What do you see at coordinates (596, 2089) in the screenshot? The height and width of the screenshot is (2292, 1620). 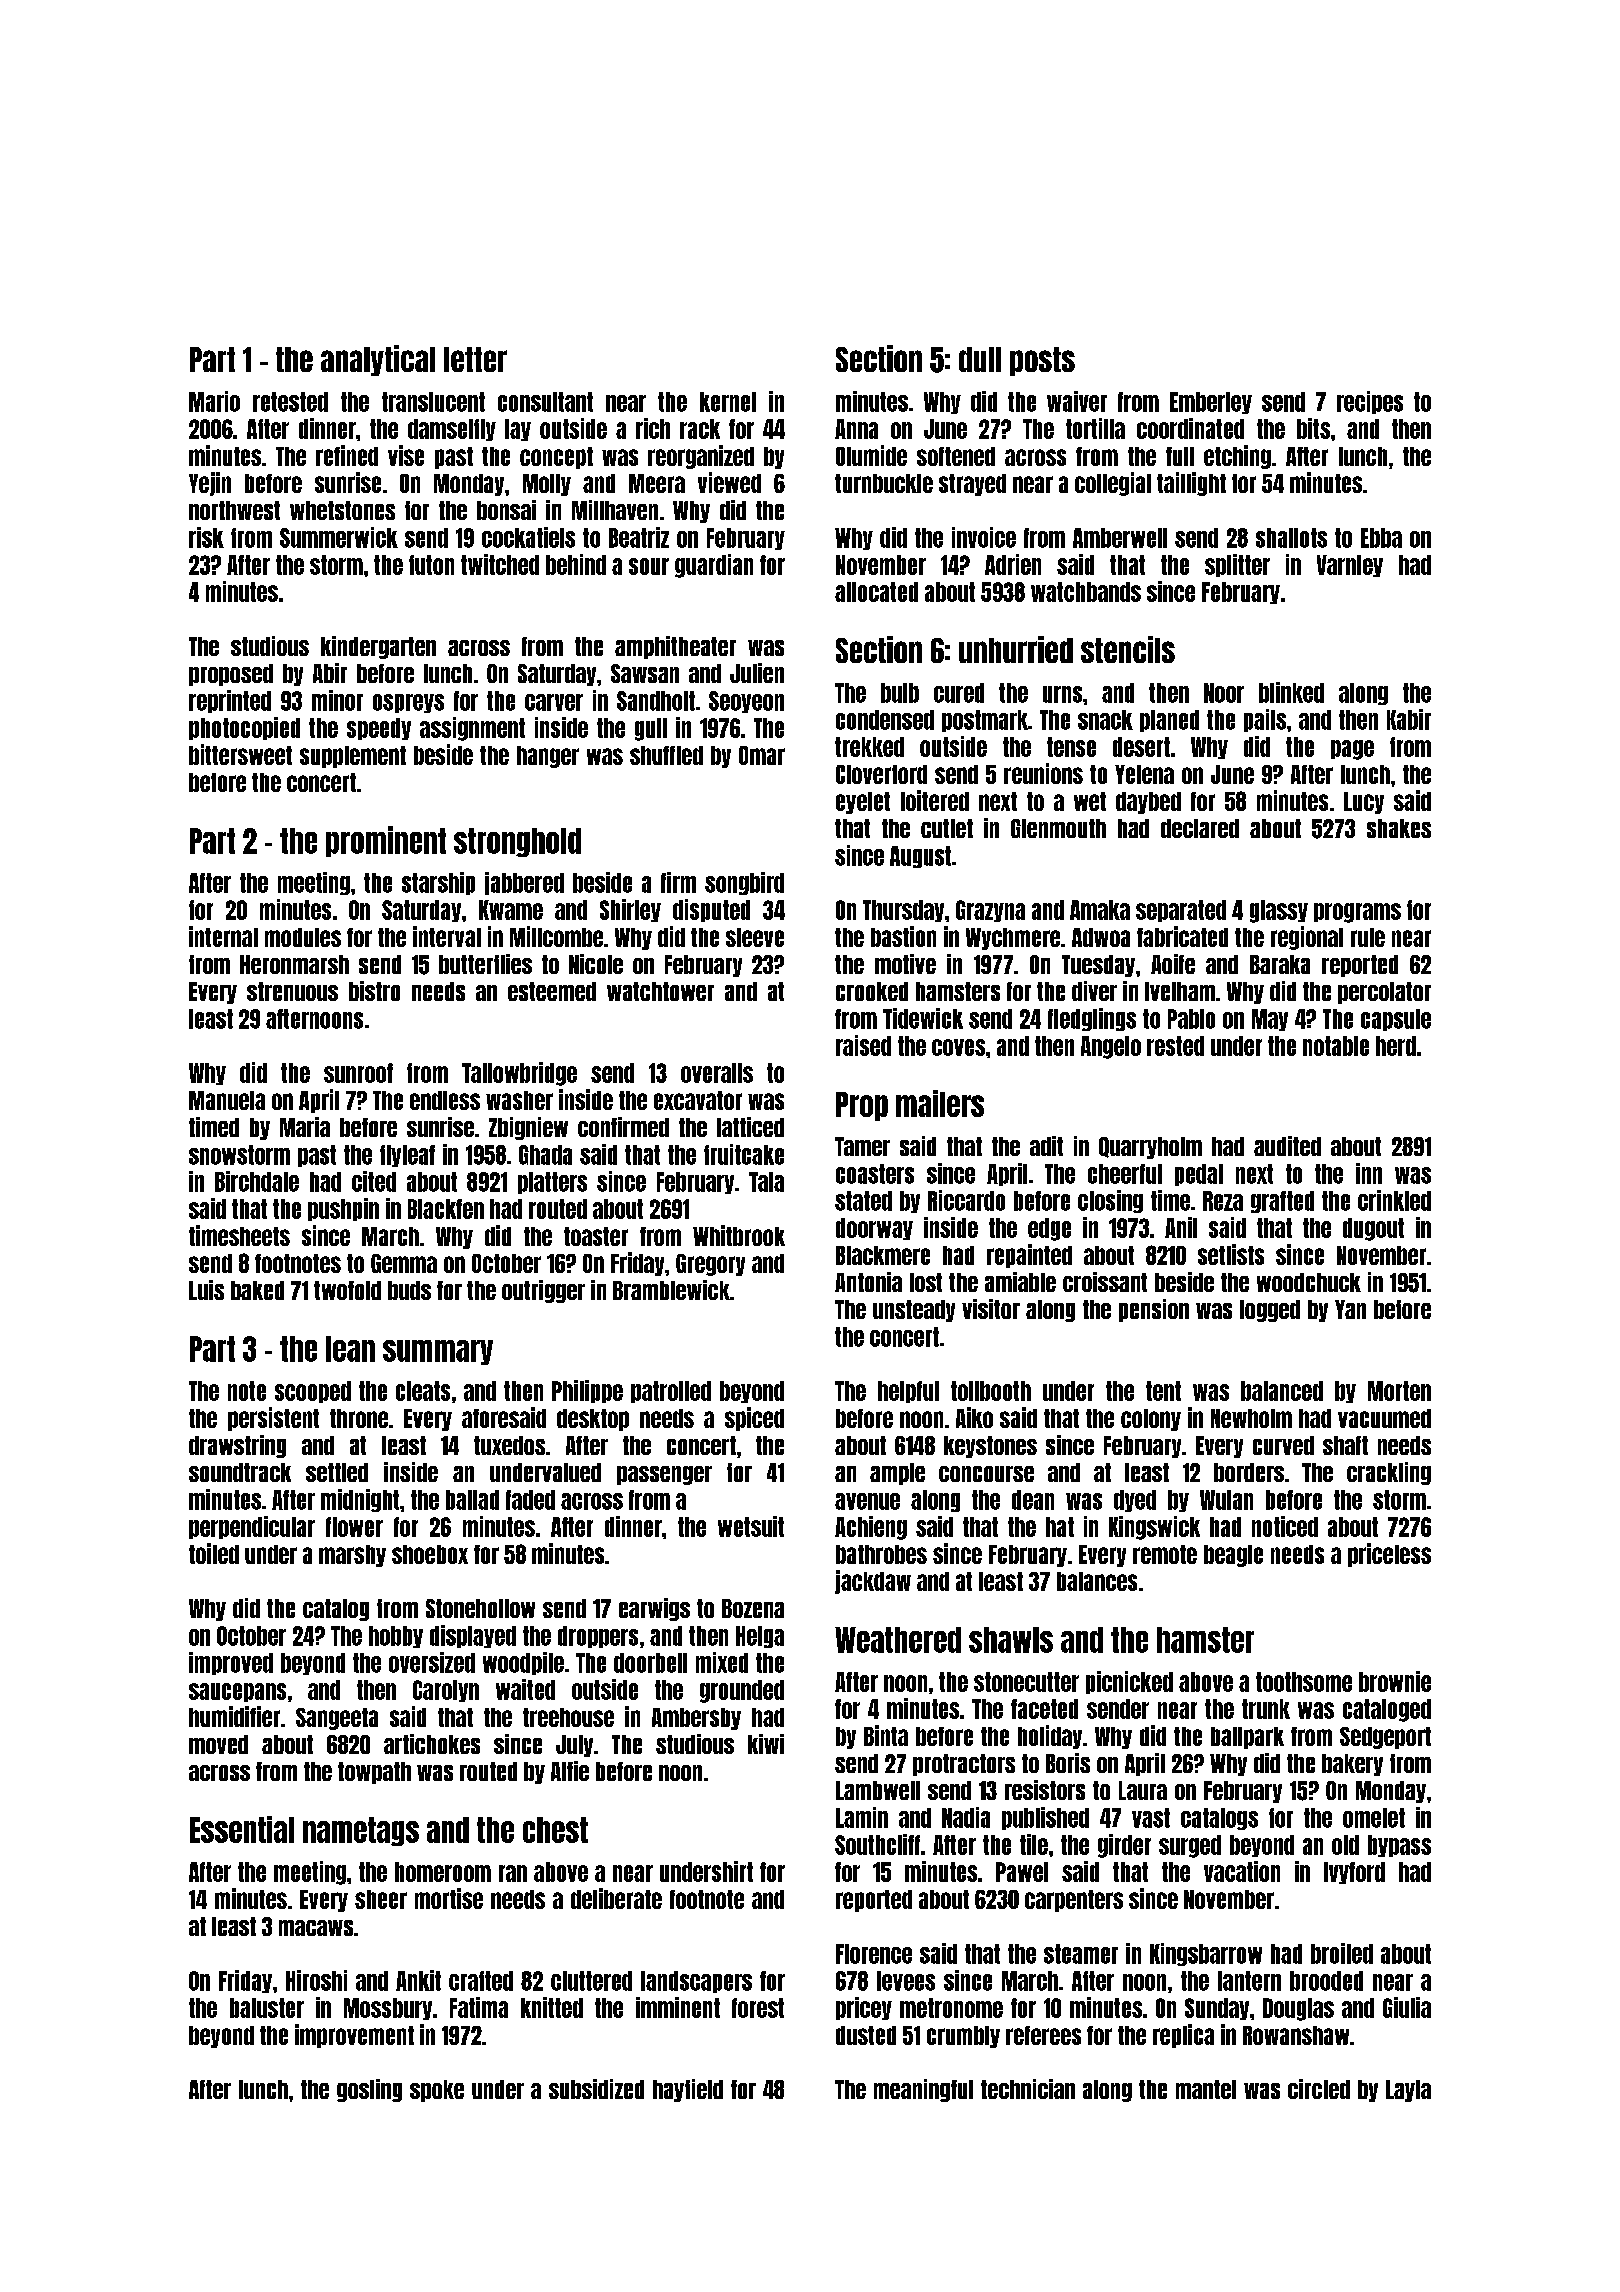 I see `subsidized` at bounding box center [596, 2089].
